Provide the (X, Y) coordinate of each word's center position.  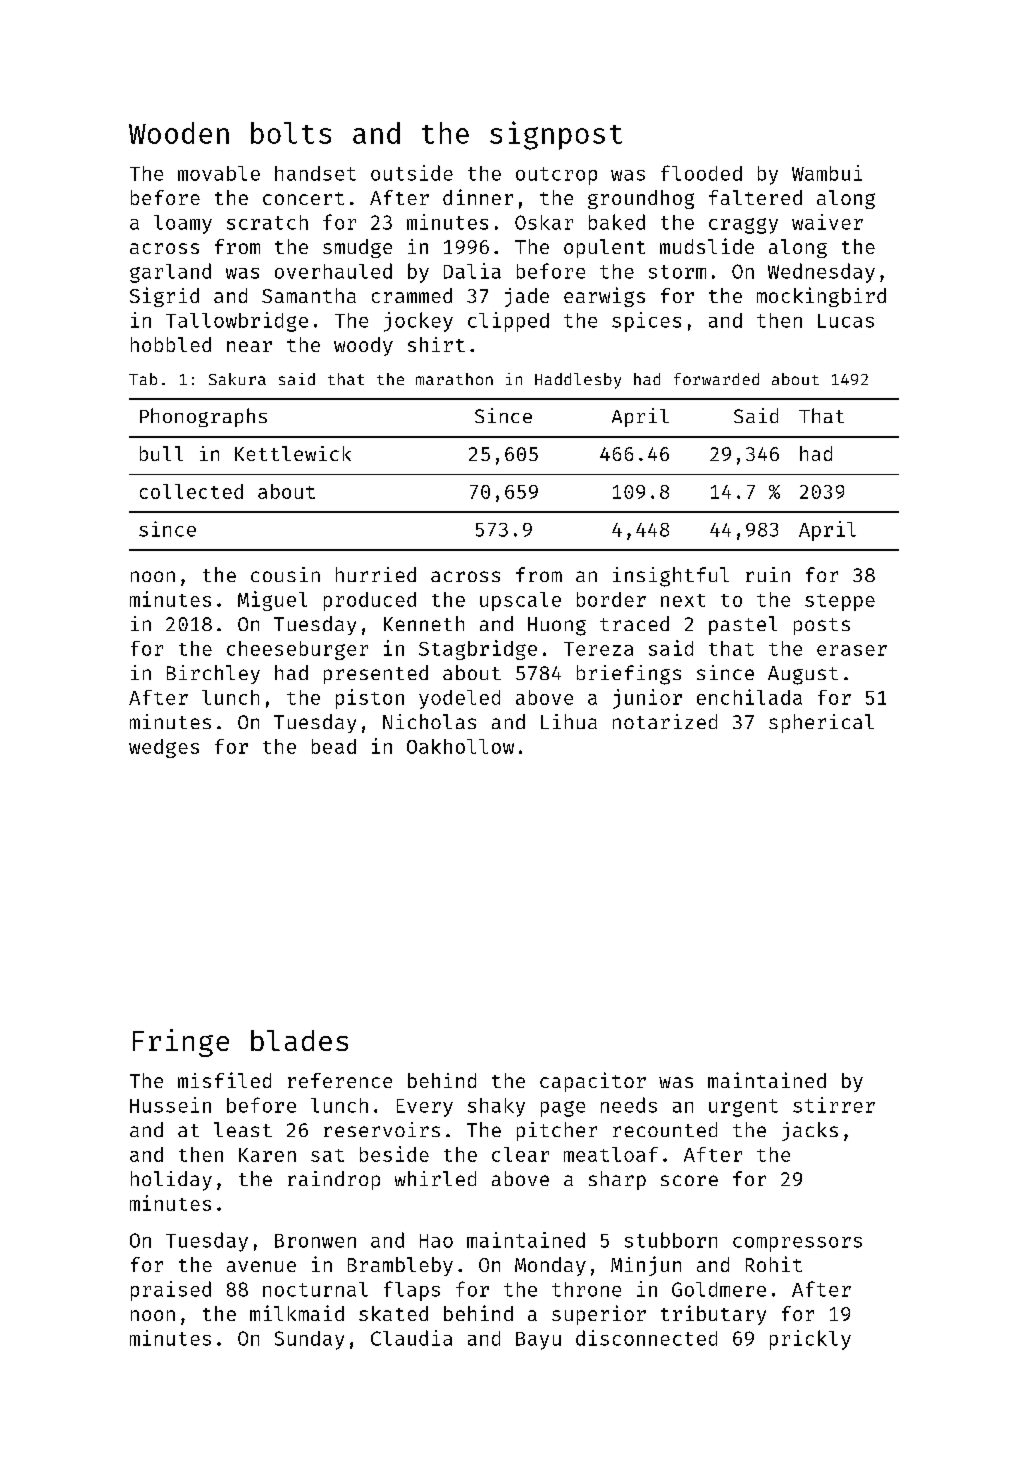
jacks (810, 1131)
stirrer (834, 1105)
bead (334, 746)
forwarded (716, 379)
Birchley (213, 674)
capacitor (593, 1082)
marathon (454, 379)
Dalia (472, 271)
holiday (171, 1181)
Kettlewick (293, 453)
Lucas (846, 321)
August (803, 675)
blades (299, 1040)
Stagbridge (478, 650)
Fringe (181, 1043)
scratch (267, 222)
